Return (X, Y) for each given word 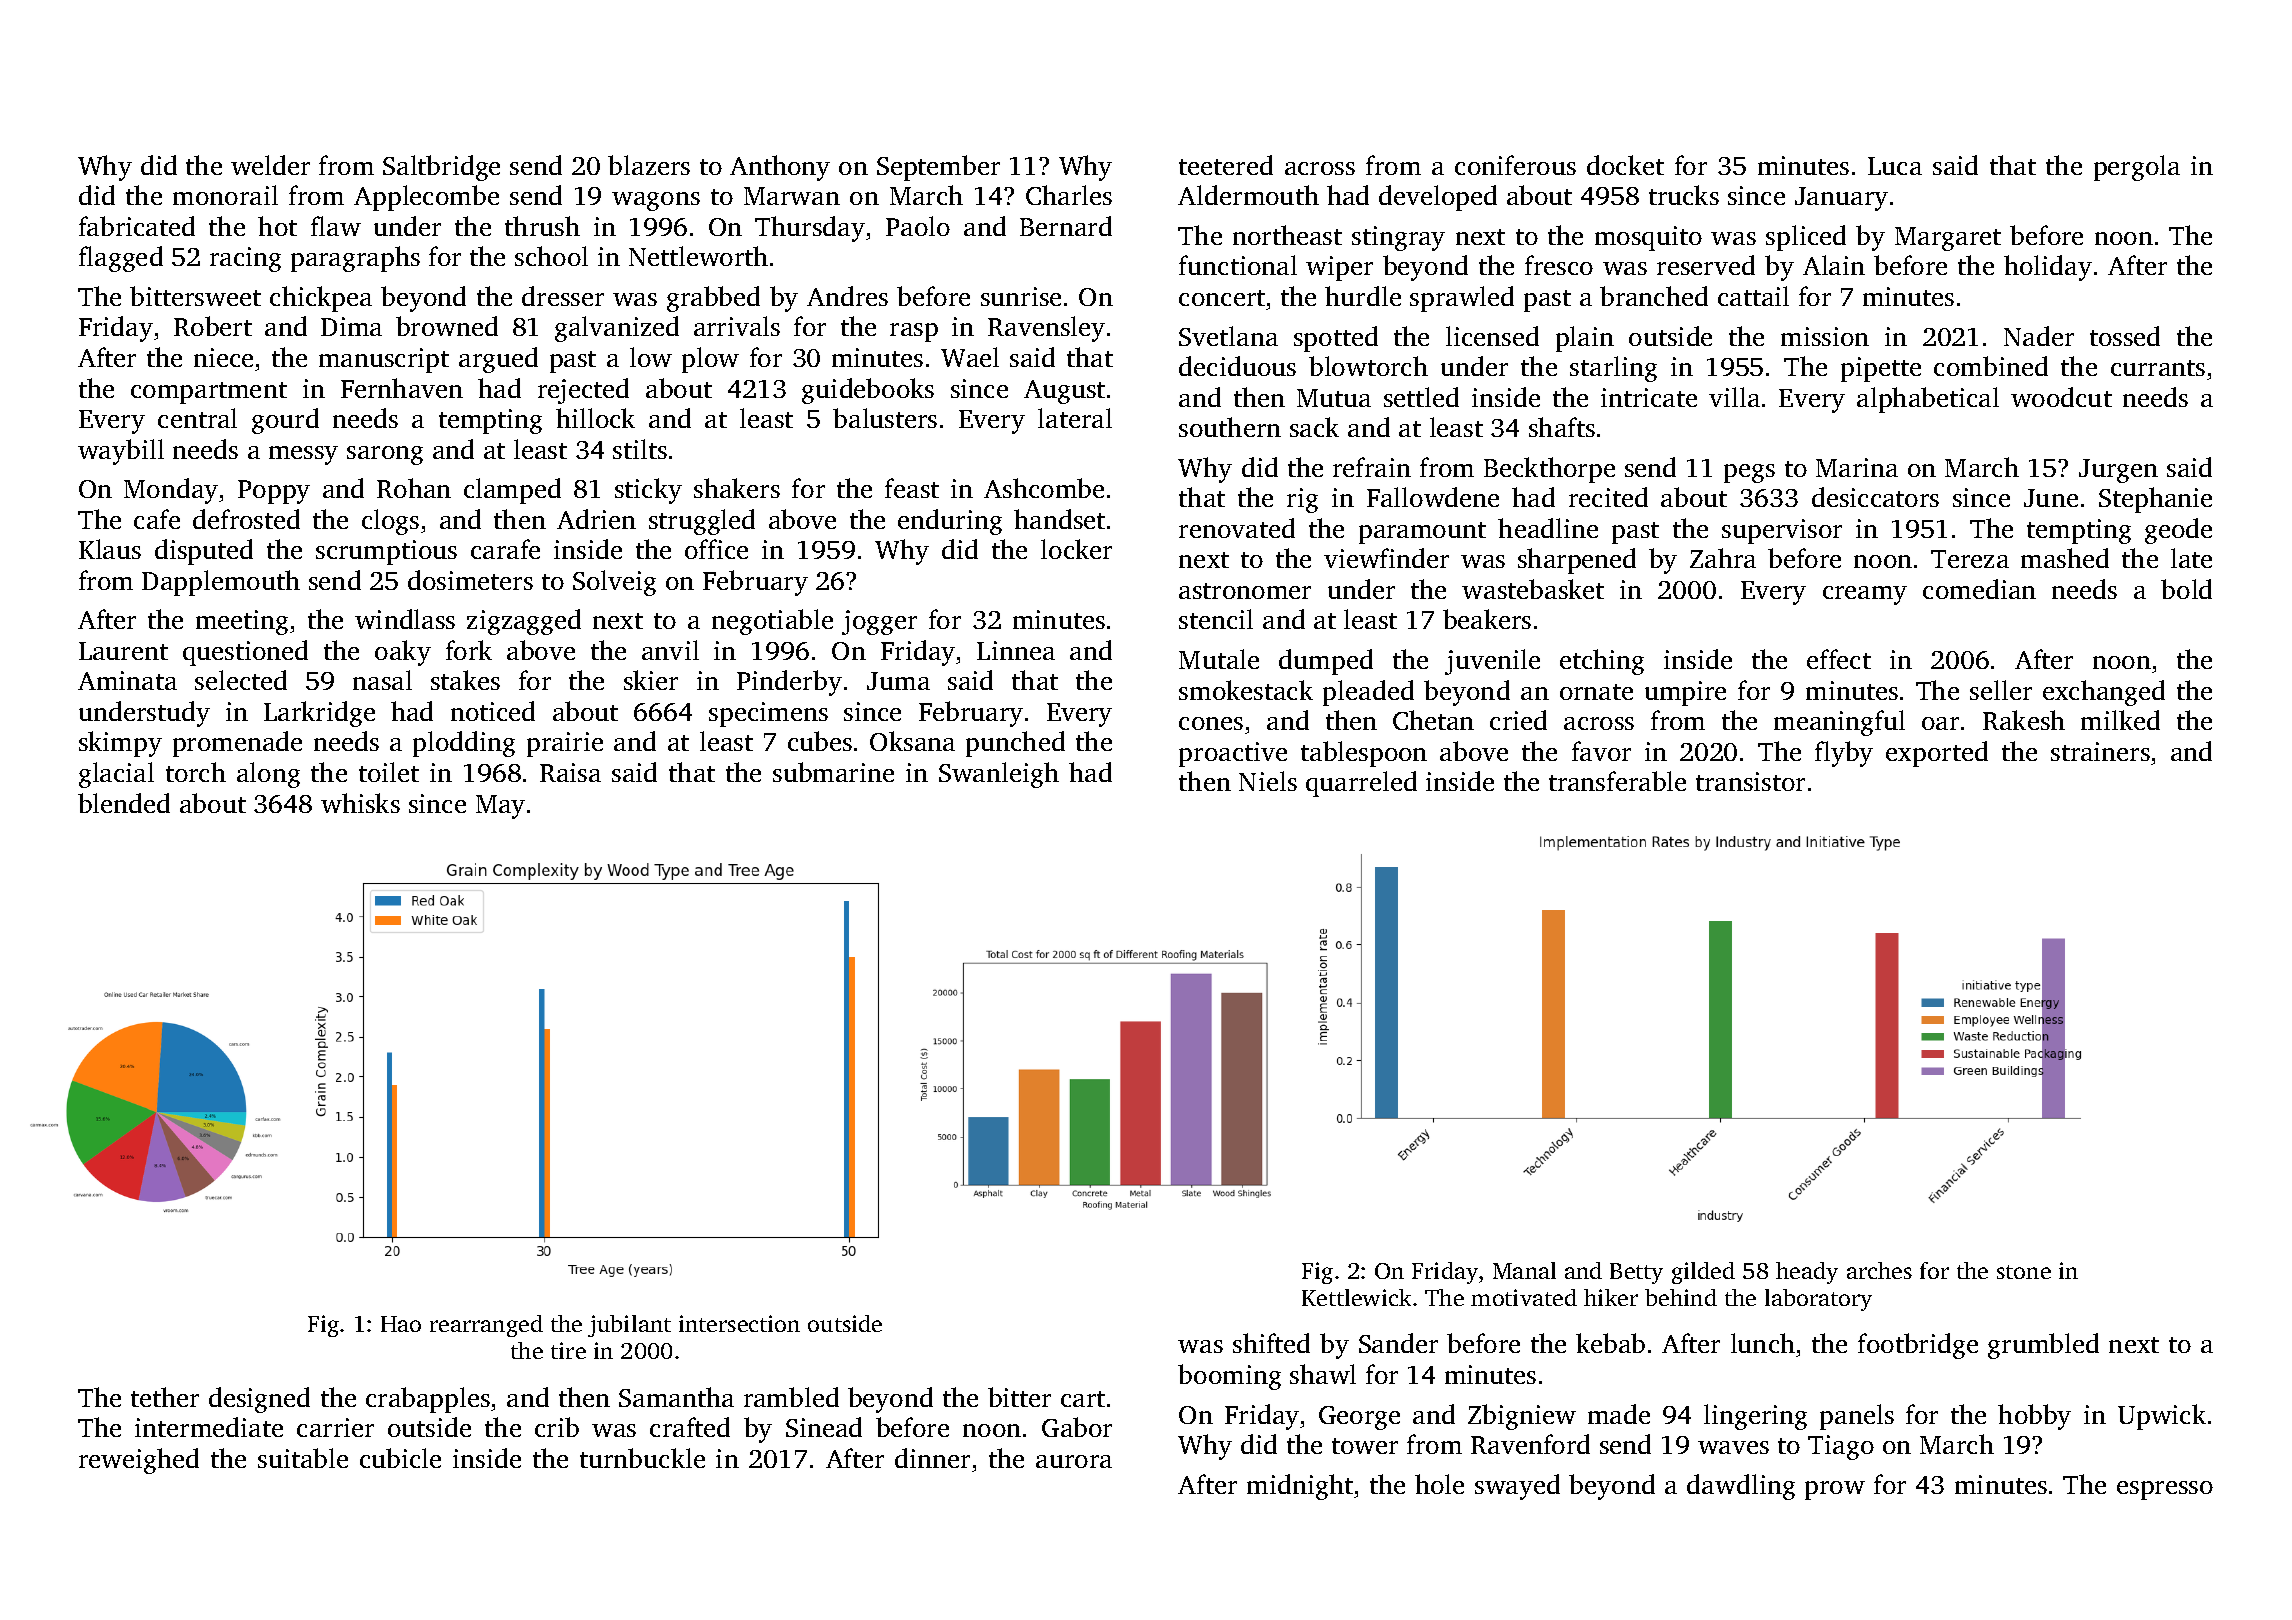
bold (2186, 589)
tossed (2125, 336)
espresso (2165, 1490)
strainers (2100, 751)
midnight (1300, 1487)
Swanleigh (999, 775)
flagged (121, 259)
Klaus (110, 549)
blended (124, 803)
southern (1230, 427)
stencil (1216, 619)
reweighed (139, 1461)
